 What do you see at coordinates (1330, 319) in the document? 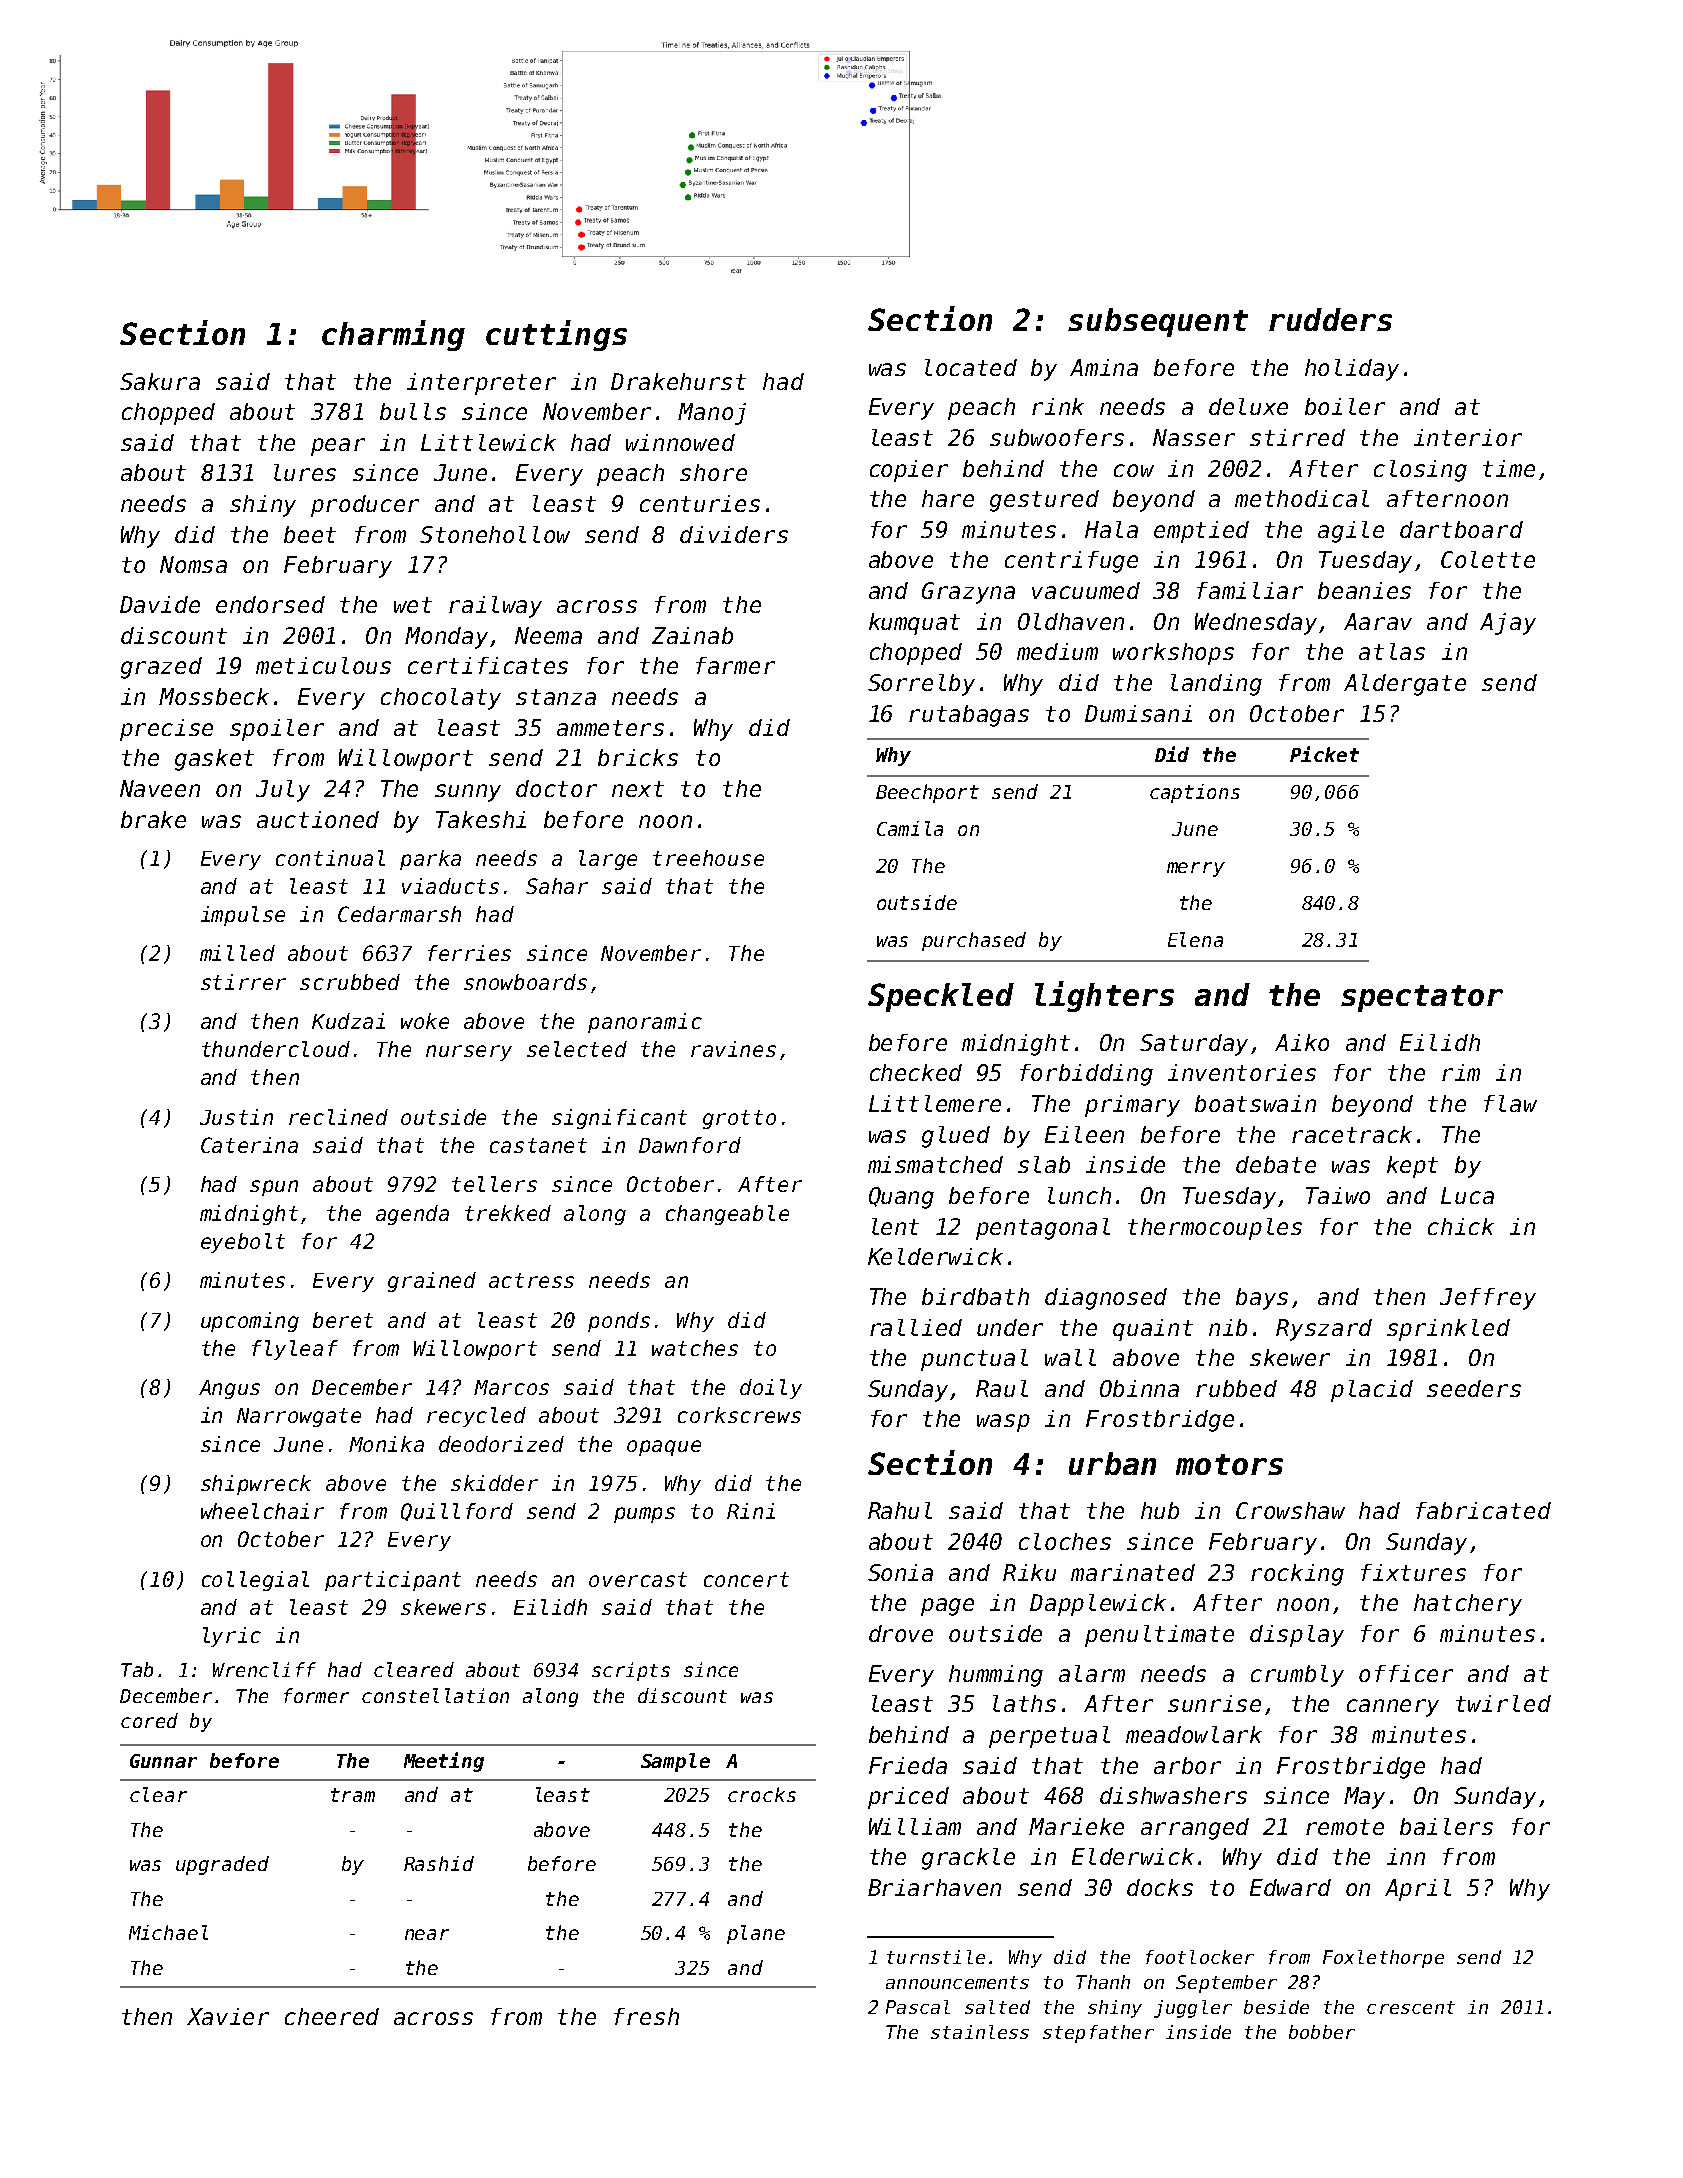
I see `rudders` at bounding box center [1330, 319].
